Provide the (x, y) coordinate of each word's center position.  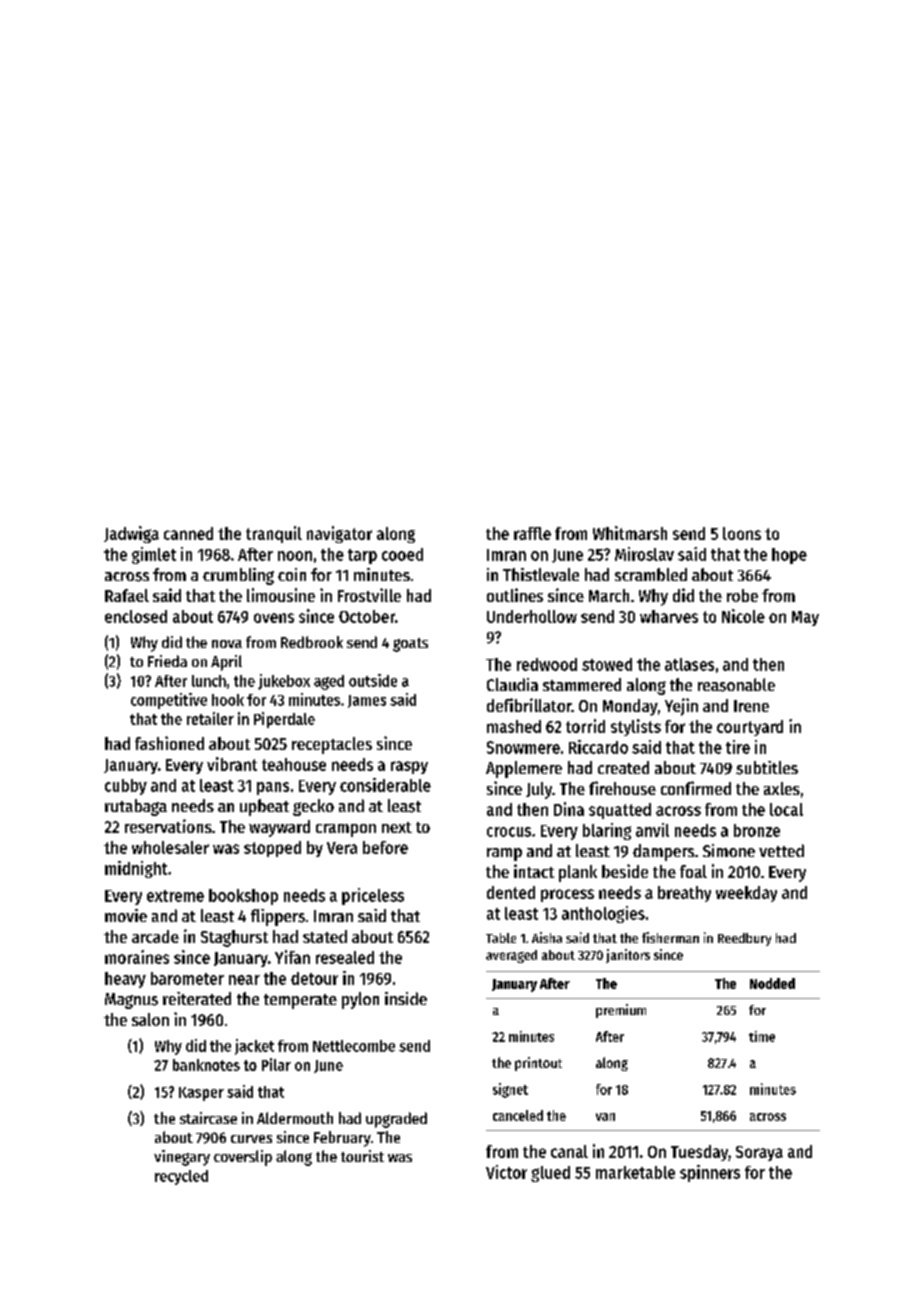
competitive (169, 701)
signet (510, 1090)
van (605, 1117)
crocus (509, 832)
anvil (652, 830)
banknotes (206, 1065)
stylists (636, 727)
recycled (181, 1177)
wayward (279, 828)
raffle (532, 533)
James (367, 701)
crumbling (238, 576)
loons (742, 533)
